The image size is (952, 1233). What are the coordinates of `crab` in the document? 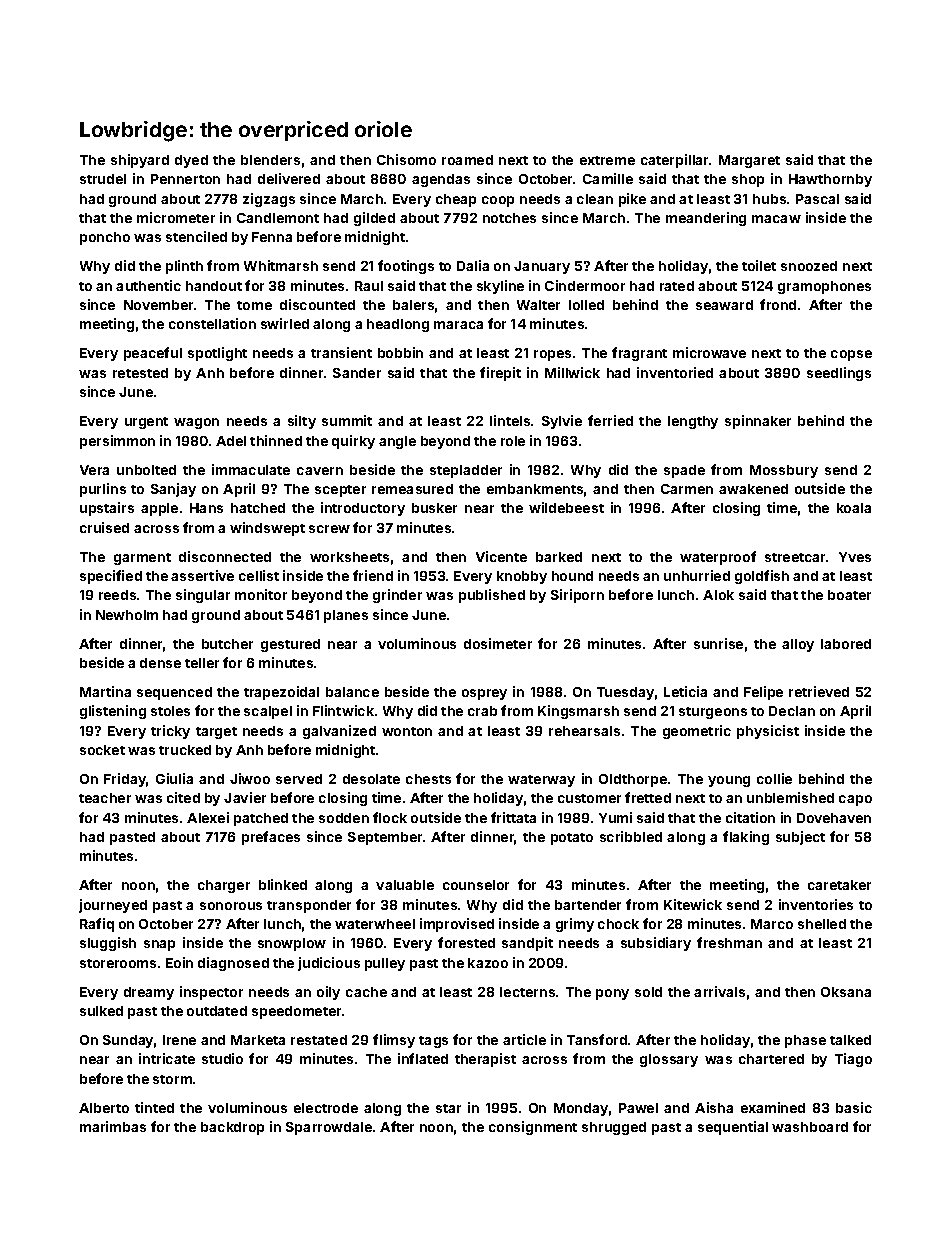 It's located at (482, 711).
